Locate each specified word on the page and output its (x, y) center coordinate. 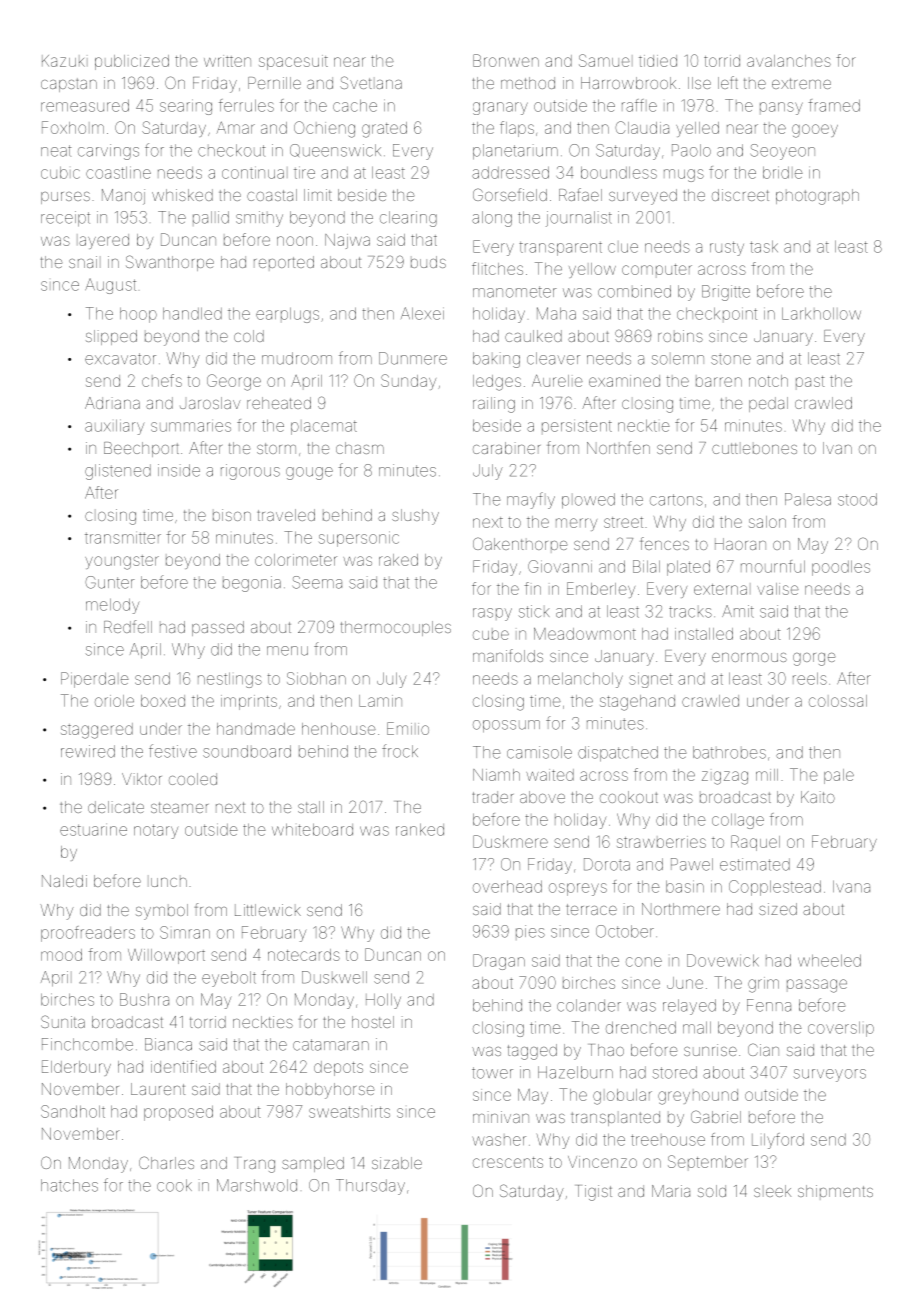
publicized (132, 62)
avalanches (789, 61)
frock (400, 751)
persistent (577, 426)
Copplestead (775, 888)
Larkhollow (821, 313)
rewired (88, 751)
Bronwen (506, 60)
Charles (166, 1162)
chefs (162, 380)
